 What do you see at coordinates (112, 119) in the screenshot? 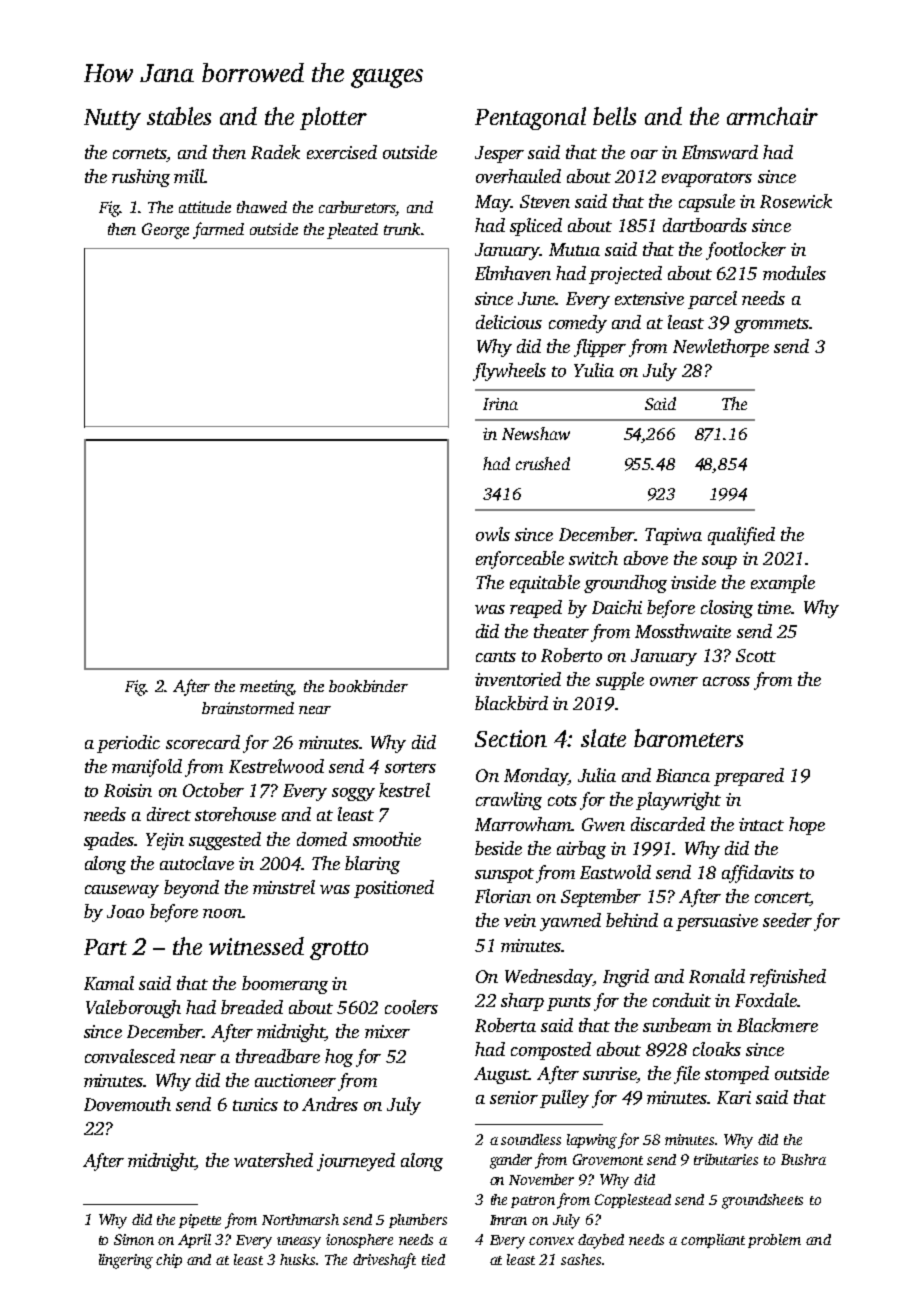
I see `Nutty` at bounding box center [112, 119].
